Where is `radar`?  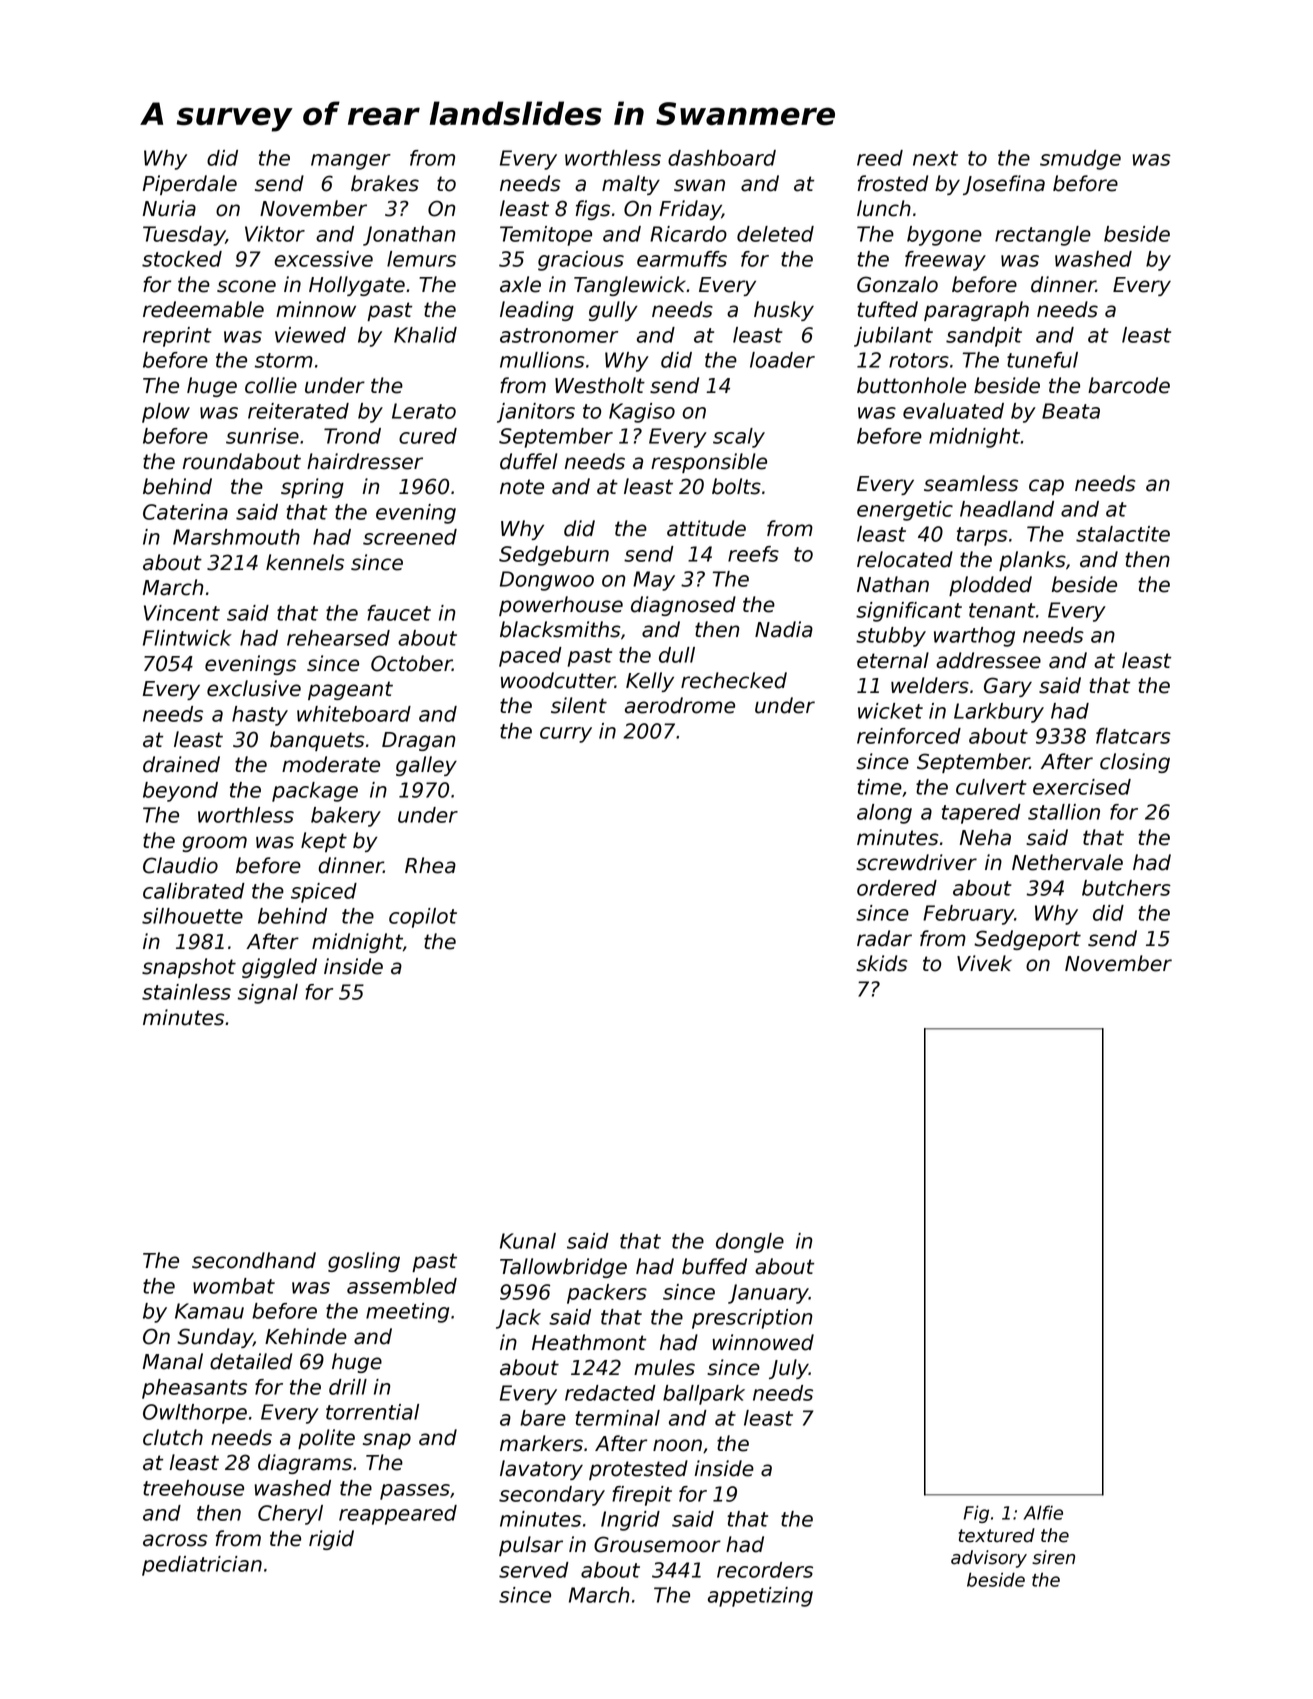 radar is located at coordinates (884, 938).
